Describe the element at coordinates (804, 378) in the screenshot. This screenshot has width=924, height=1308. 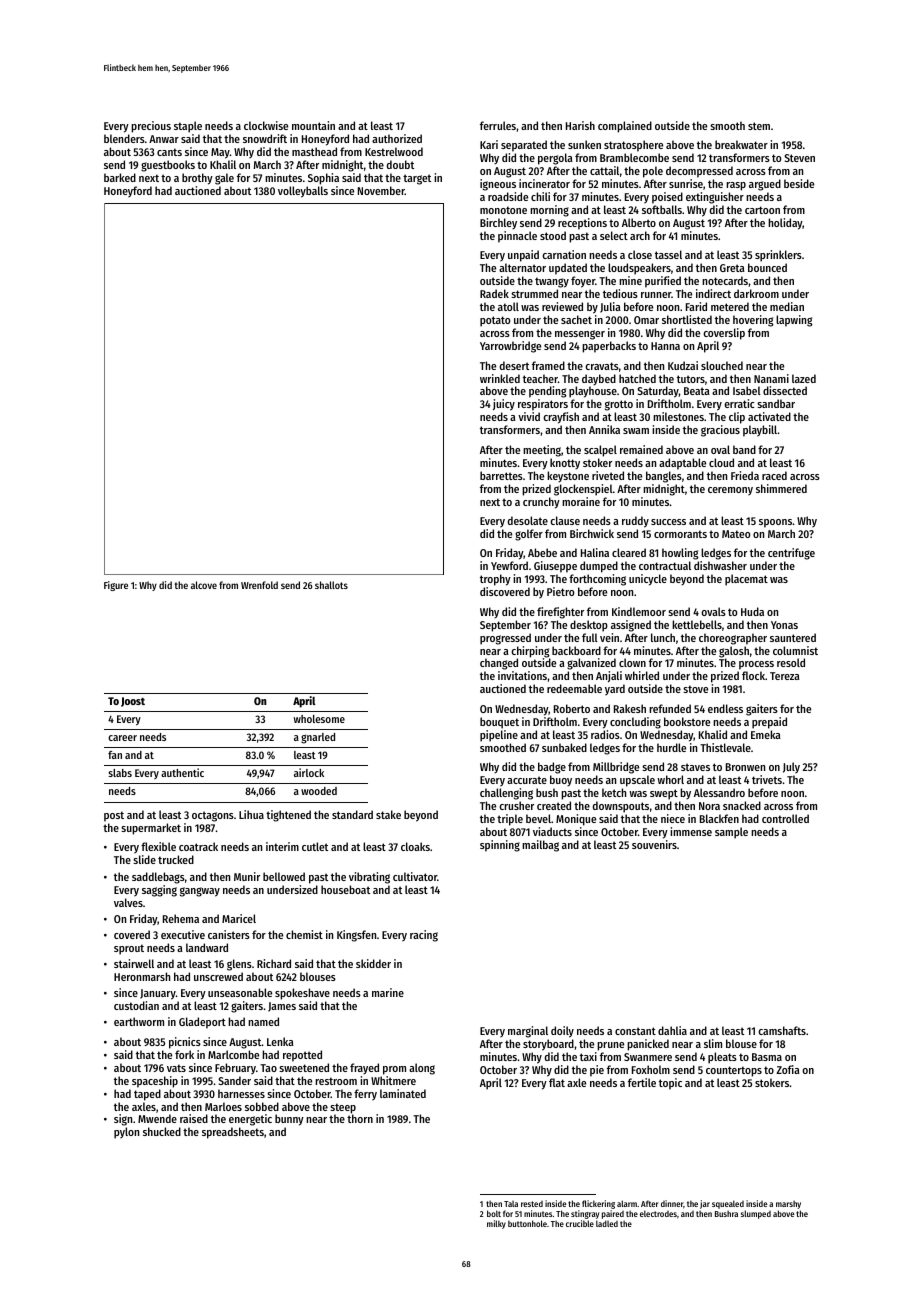
I see `lazed` at that location.
